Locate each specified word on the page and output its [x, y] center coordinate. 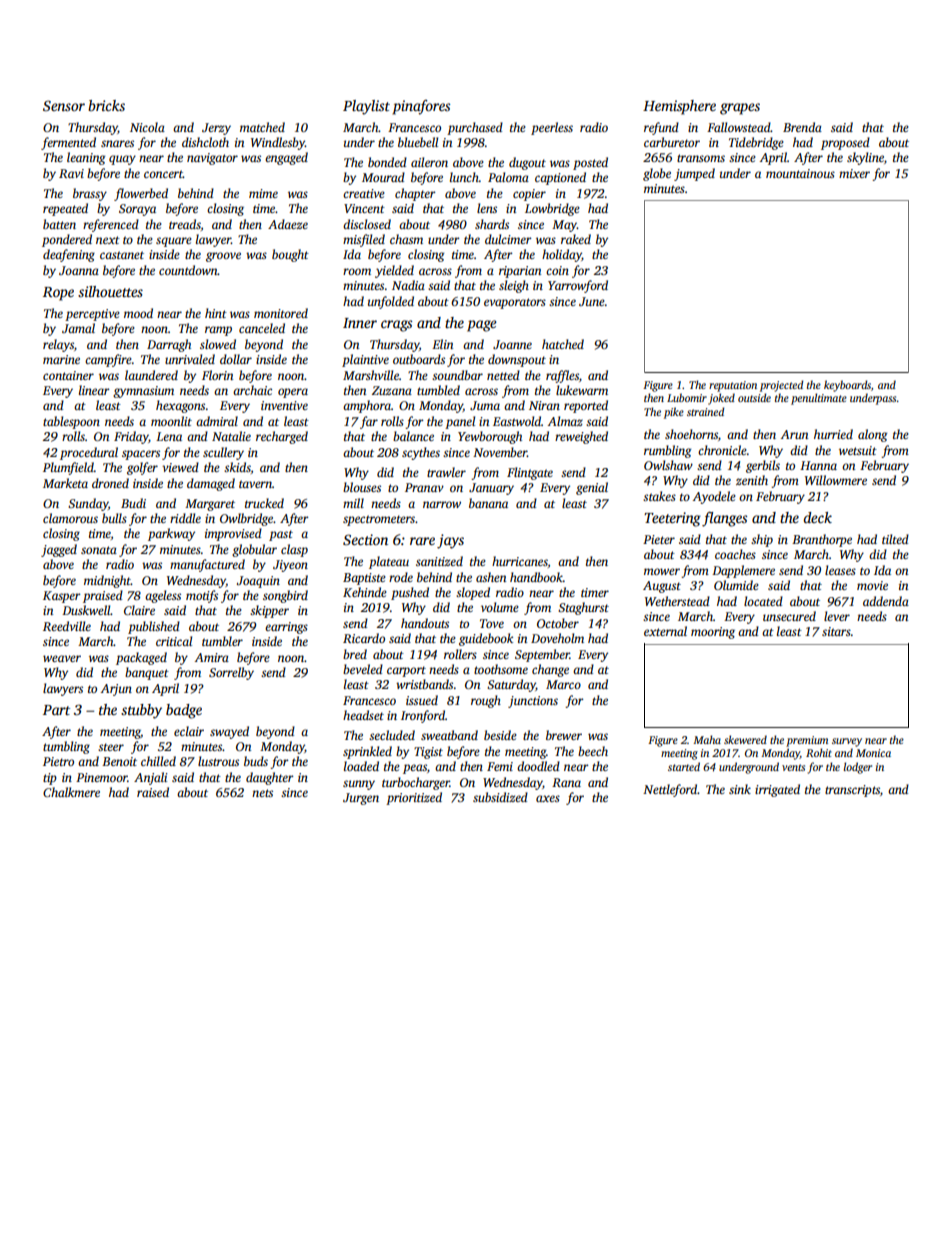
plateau [389, 562]
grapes [740, 109]
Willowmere [836, 480]
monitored [281, 313]
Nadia [408, 285]
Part [56, 710]
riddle [185, 518]
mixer [854, 173]
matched [262, 127]
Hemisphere [679, 107]
